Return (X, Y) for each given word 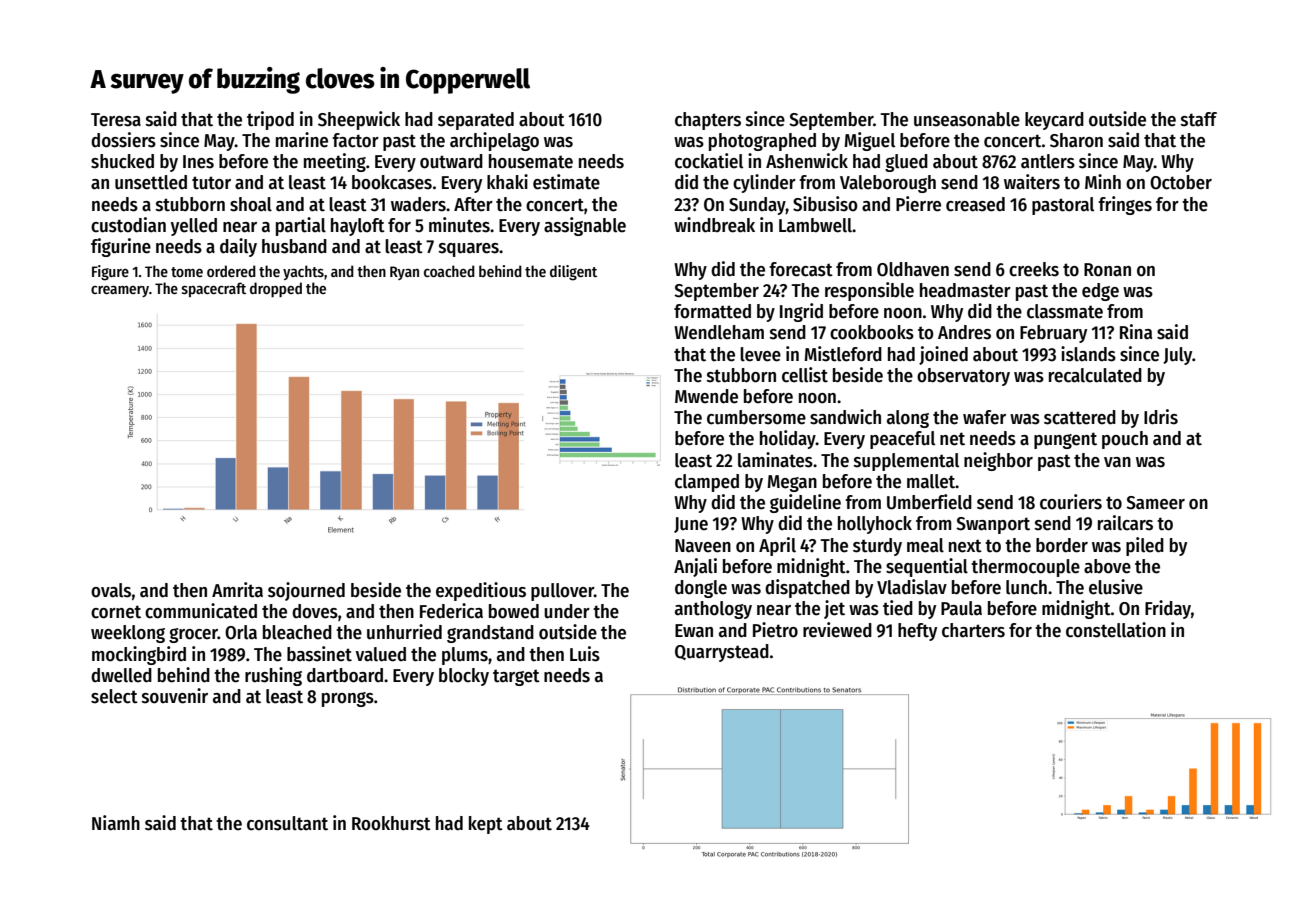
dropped (276, 289)
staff (1199, 119)
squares (469, 250)
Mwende (706, 396)
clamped (707, 483)
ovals (111, 590)
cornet (116, 612)
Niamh (116, 823)
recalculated (1095, 375)
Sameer (1155, 503)
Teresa (116, 120)
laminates (775, 460)
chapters (708, 121)
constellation (1116, 630)
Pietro (775, 630)
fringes (1125, 205)
